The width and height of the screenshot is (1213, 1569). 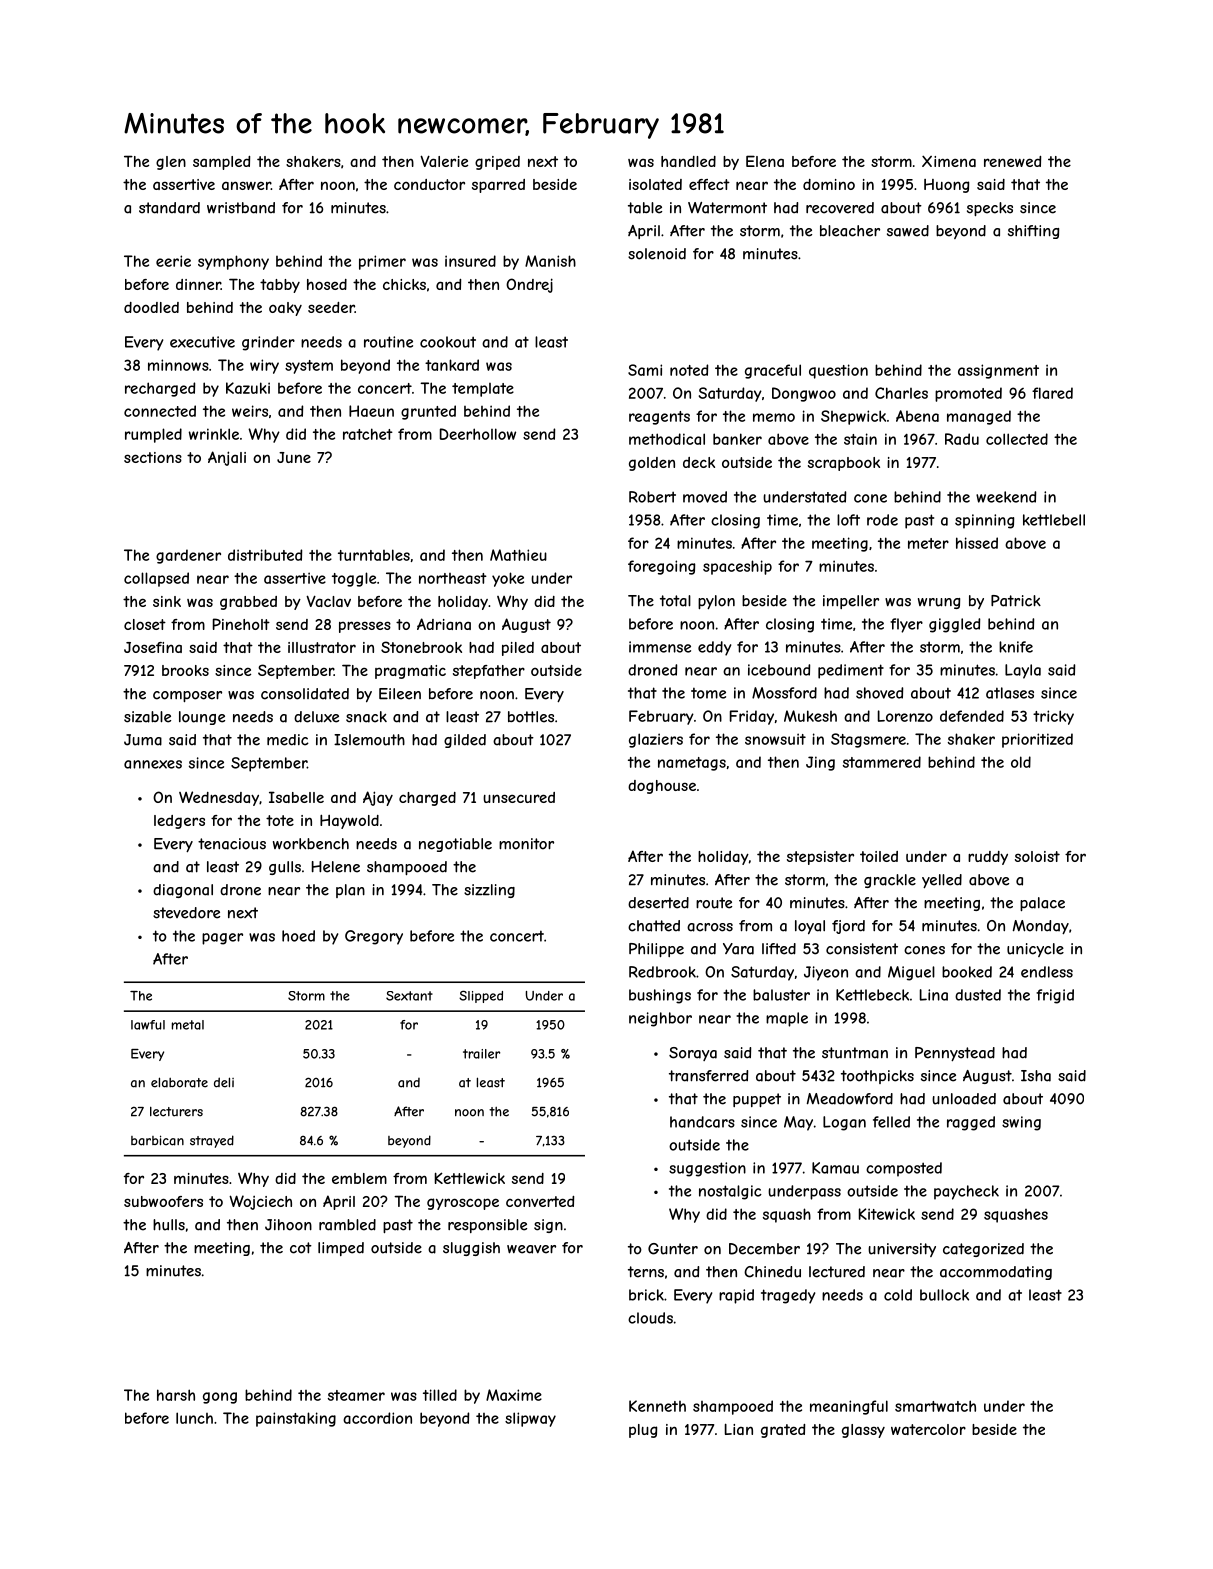 What do you see at coordinates (444, 161) in the screenshot?
I see `Valerie` at bounding box center [444, 161].
